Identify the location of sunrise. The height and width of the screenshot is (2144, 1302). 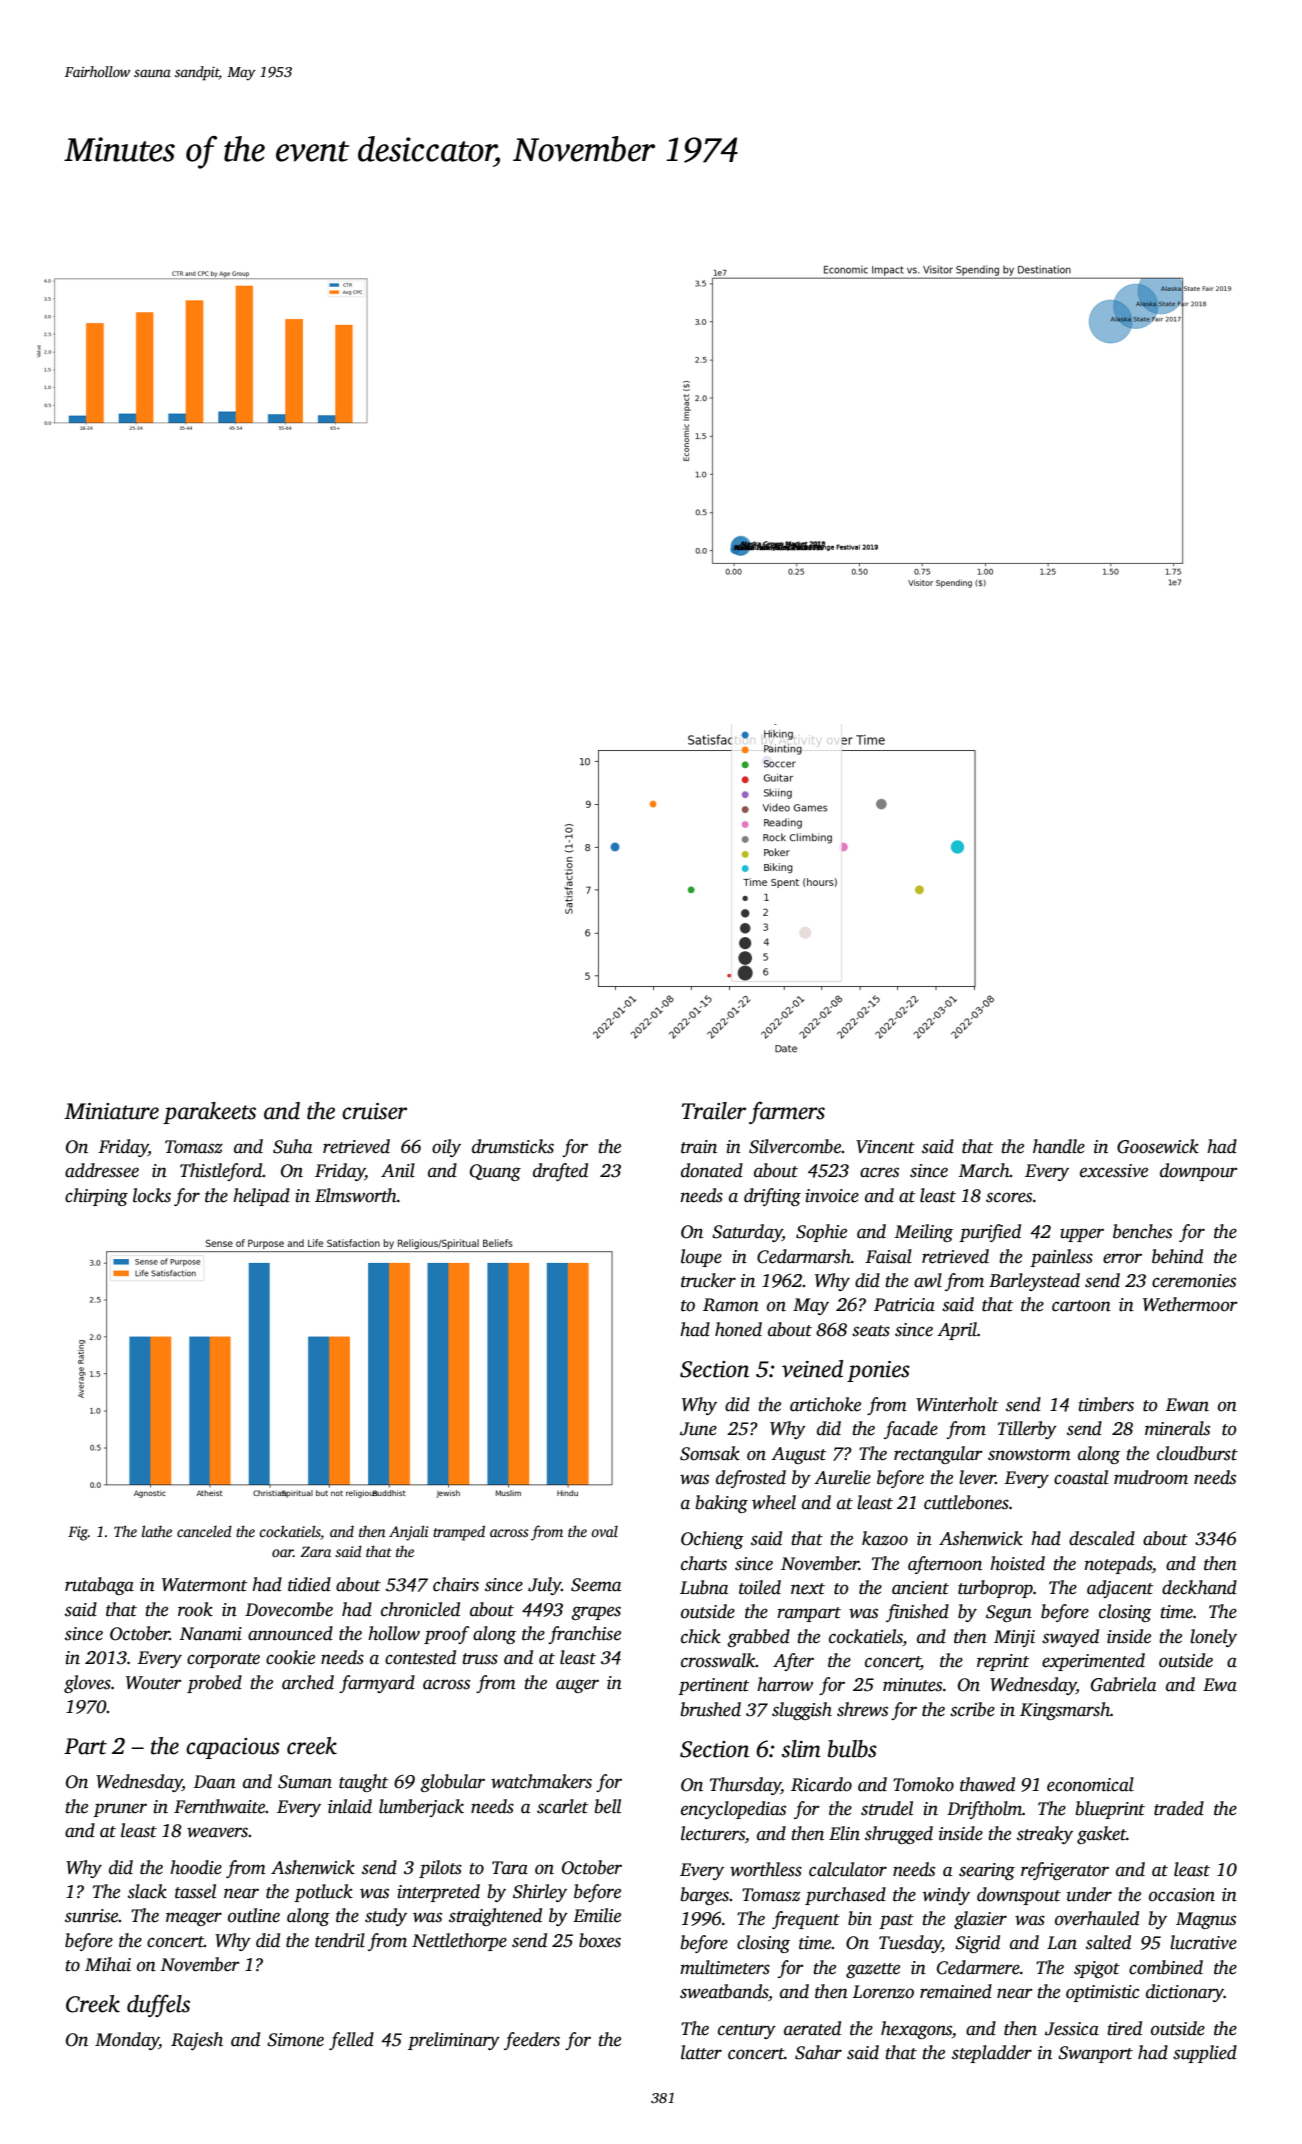
(92, 1916).
